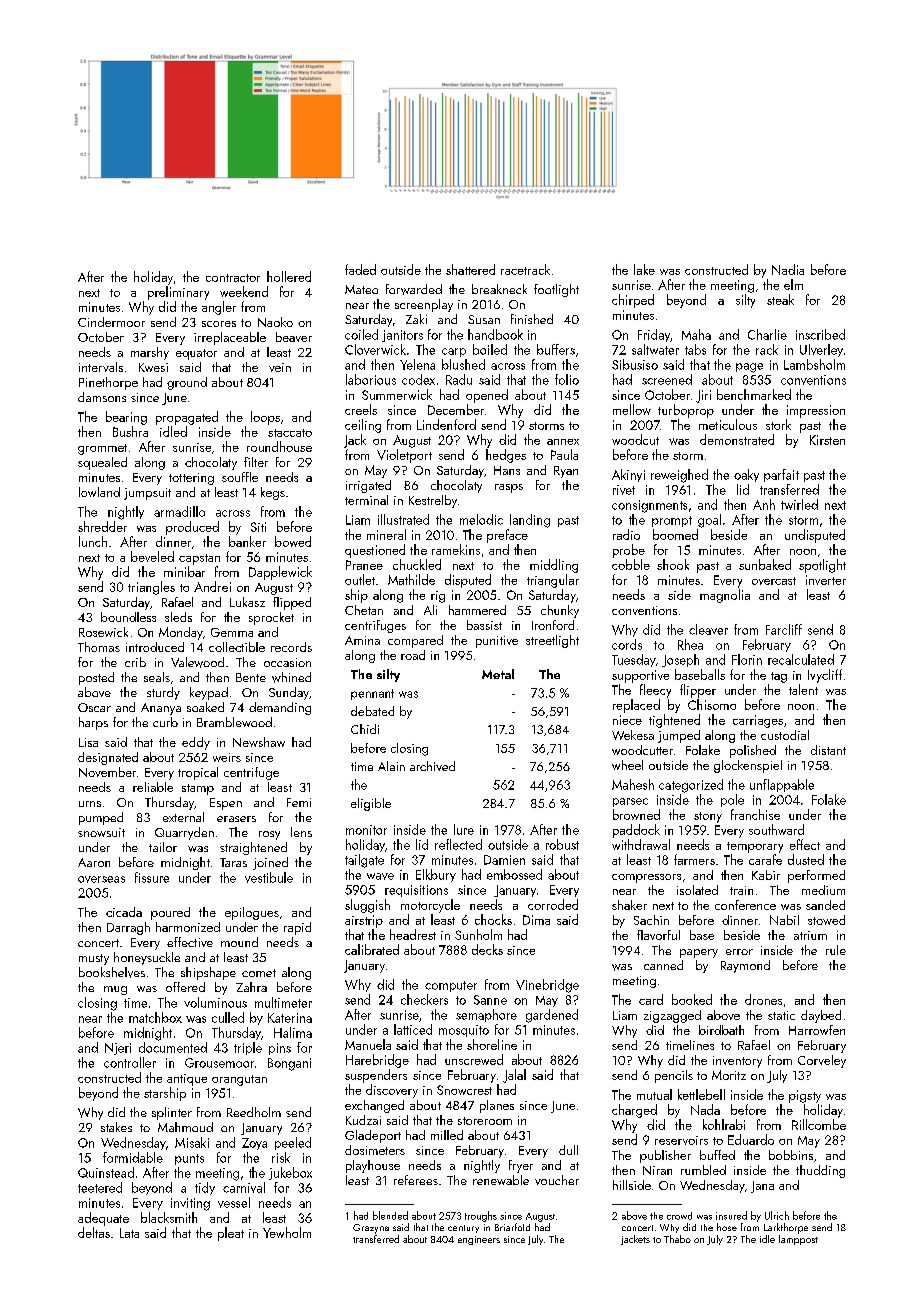 This screenshot has width=924, height=1308. What do you see at coordinates (816, 411) in the screenshot?
I see `impression` at bounding box center [816, 411].
